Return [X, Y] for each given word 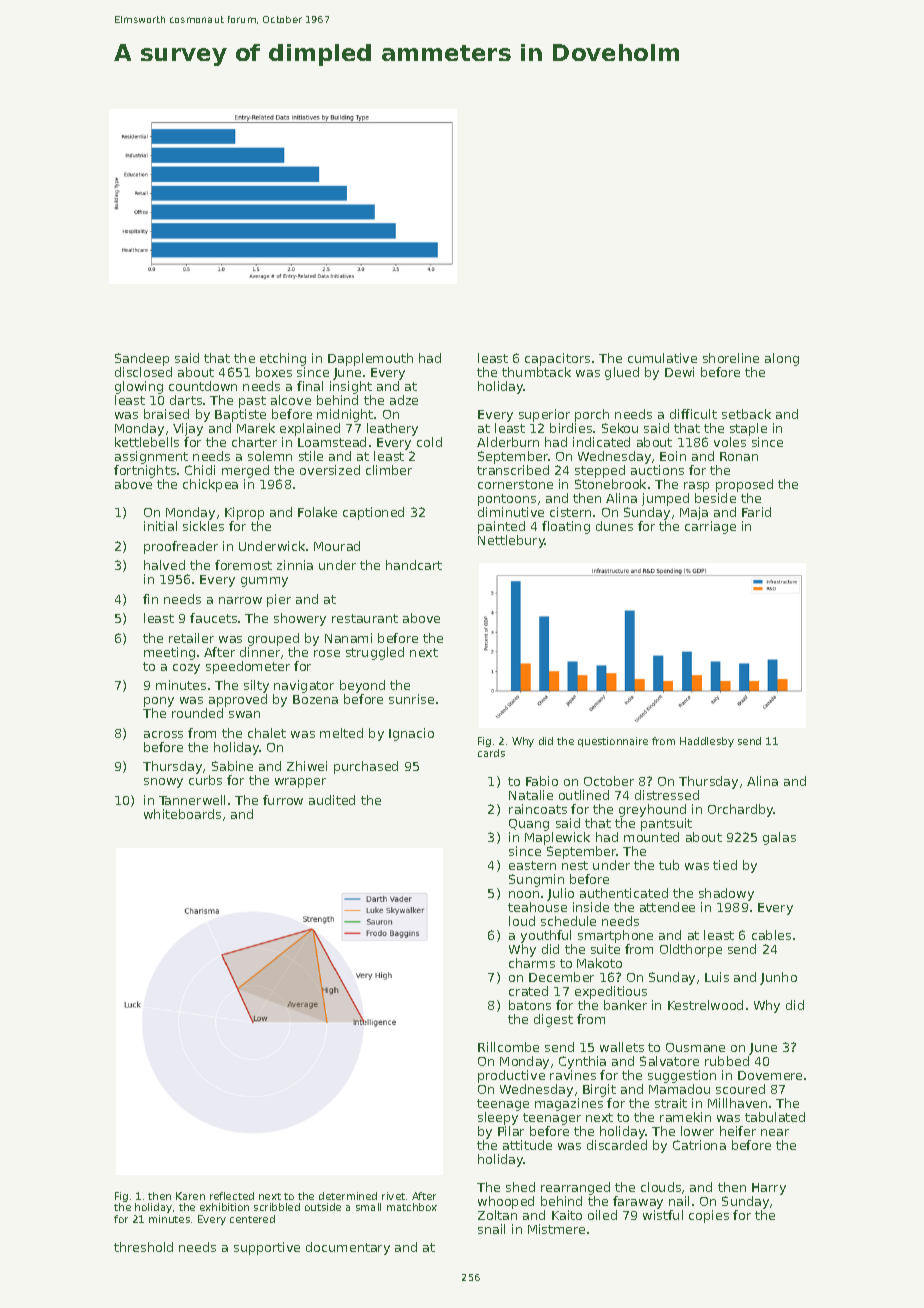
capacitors [557, 359]
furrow [283, 800]
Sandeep [142, 359]
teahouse [537, 907]
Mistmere [556, 1229]
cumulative [662, 358]
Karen [190, 1196]
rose [327, 653]
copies [709, 1216]
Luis [717, 977]
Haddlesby [707, 742]
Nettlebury [511, 541]
